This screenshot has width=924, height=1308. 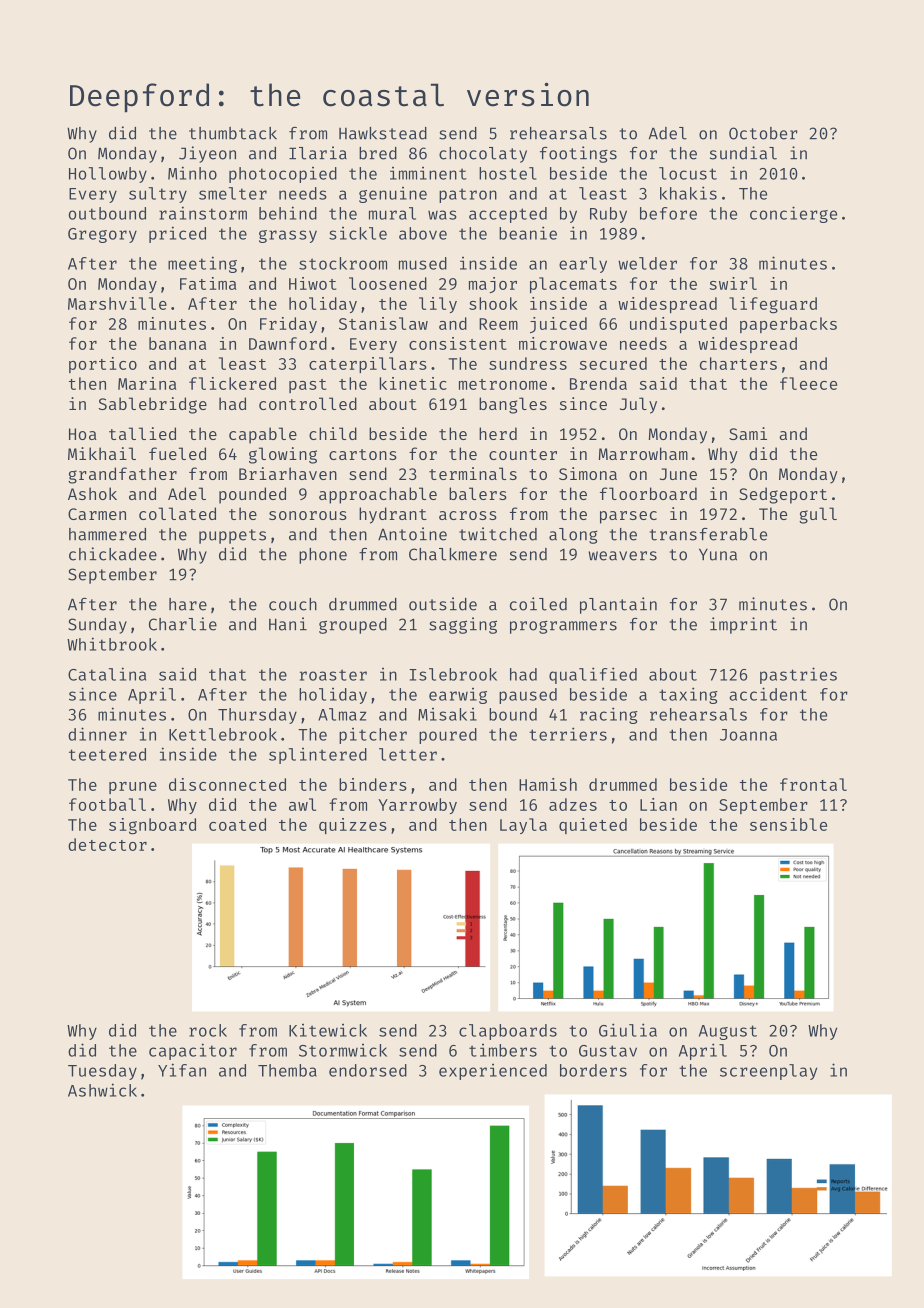 I want to click on accident, so click(x=768, y=694).
